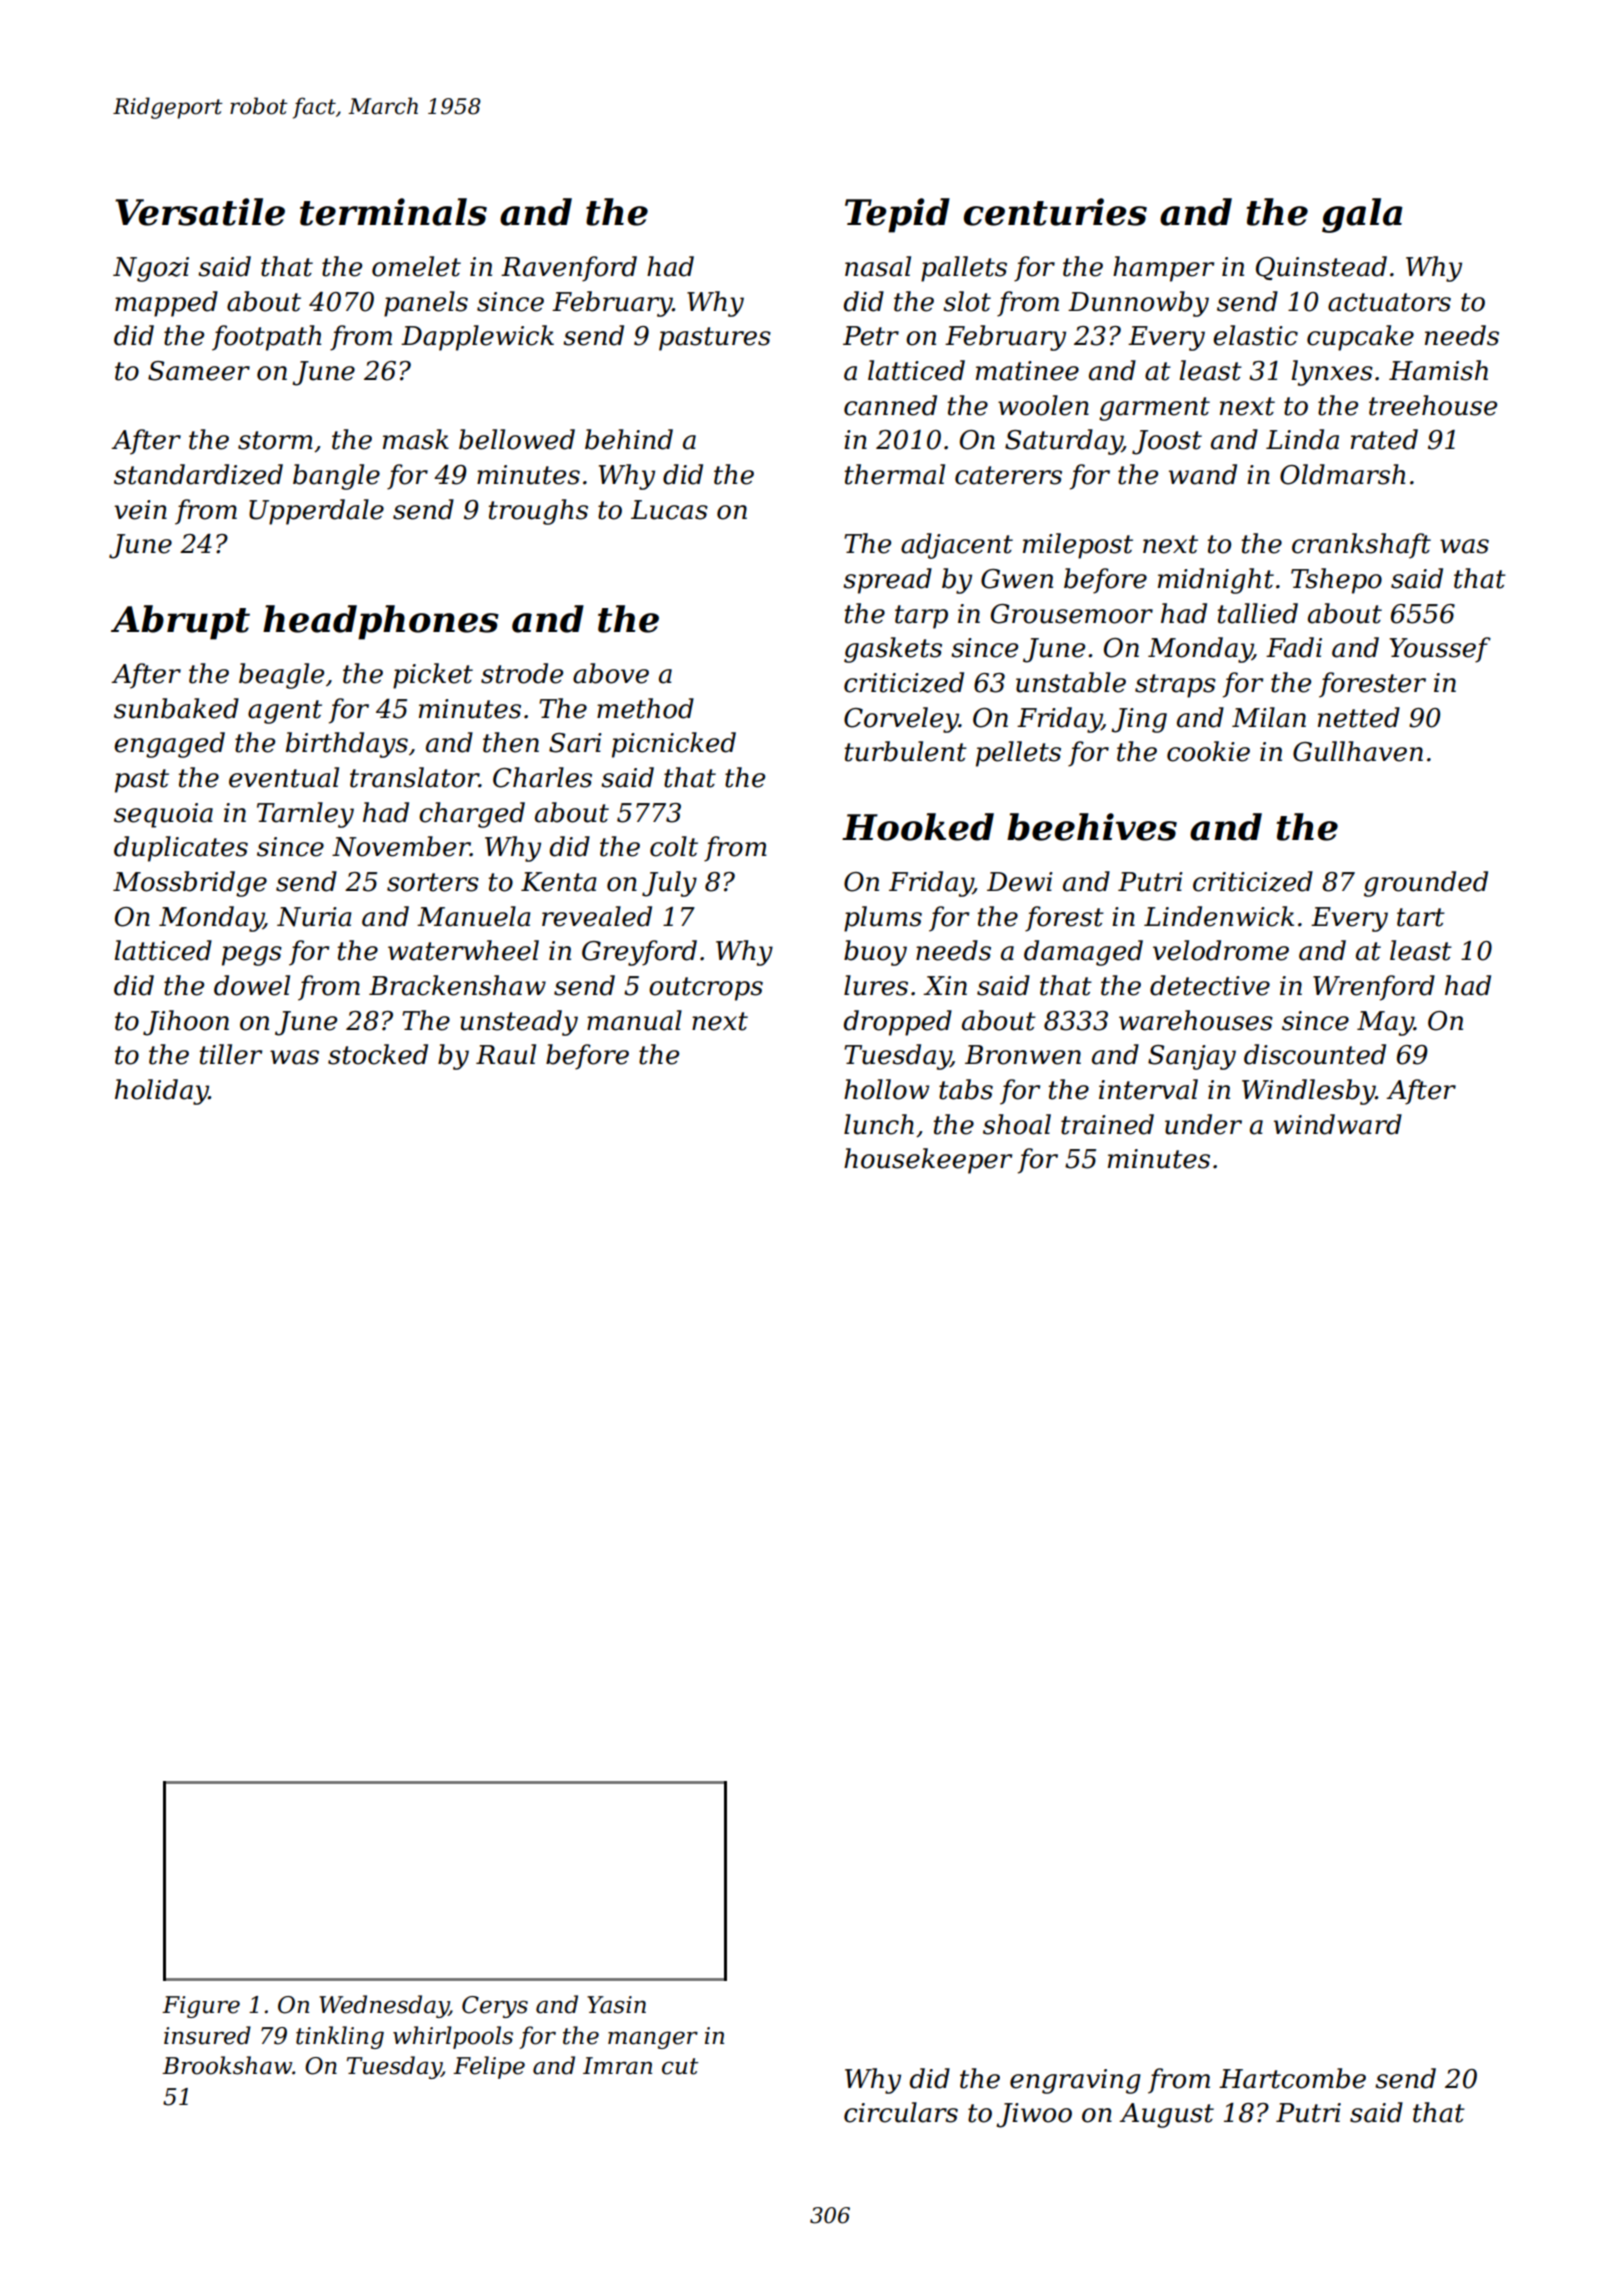  I want to click on manger, so click(653, 2040).
